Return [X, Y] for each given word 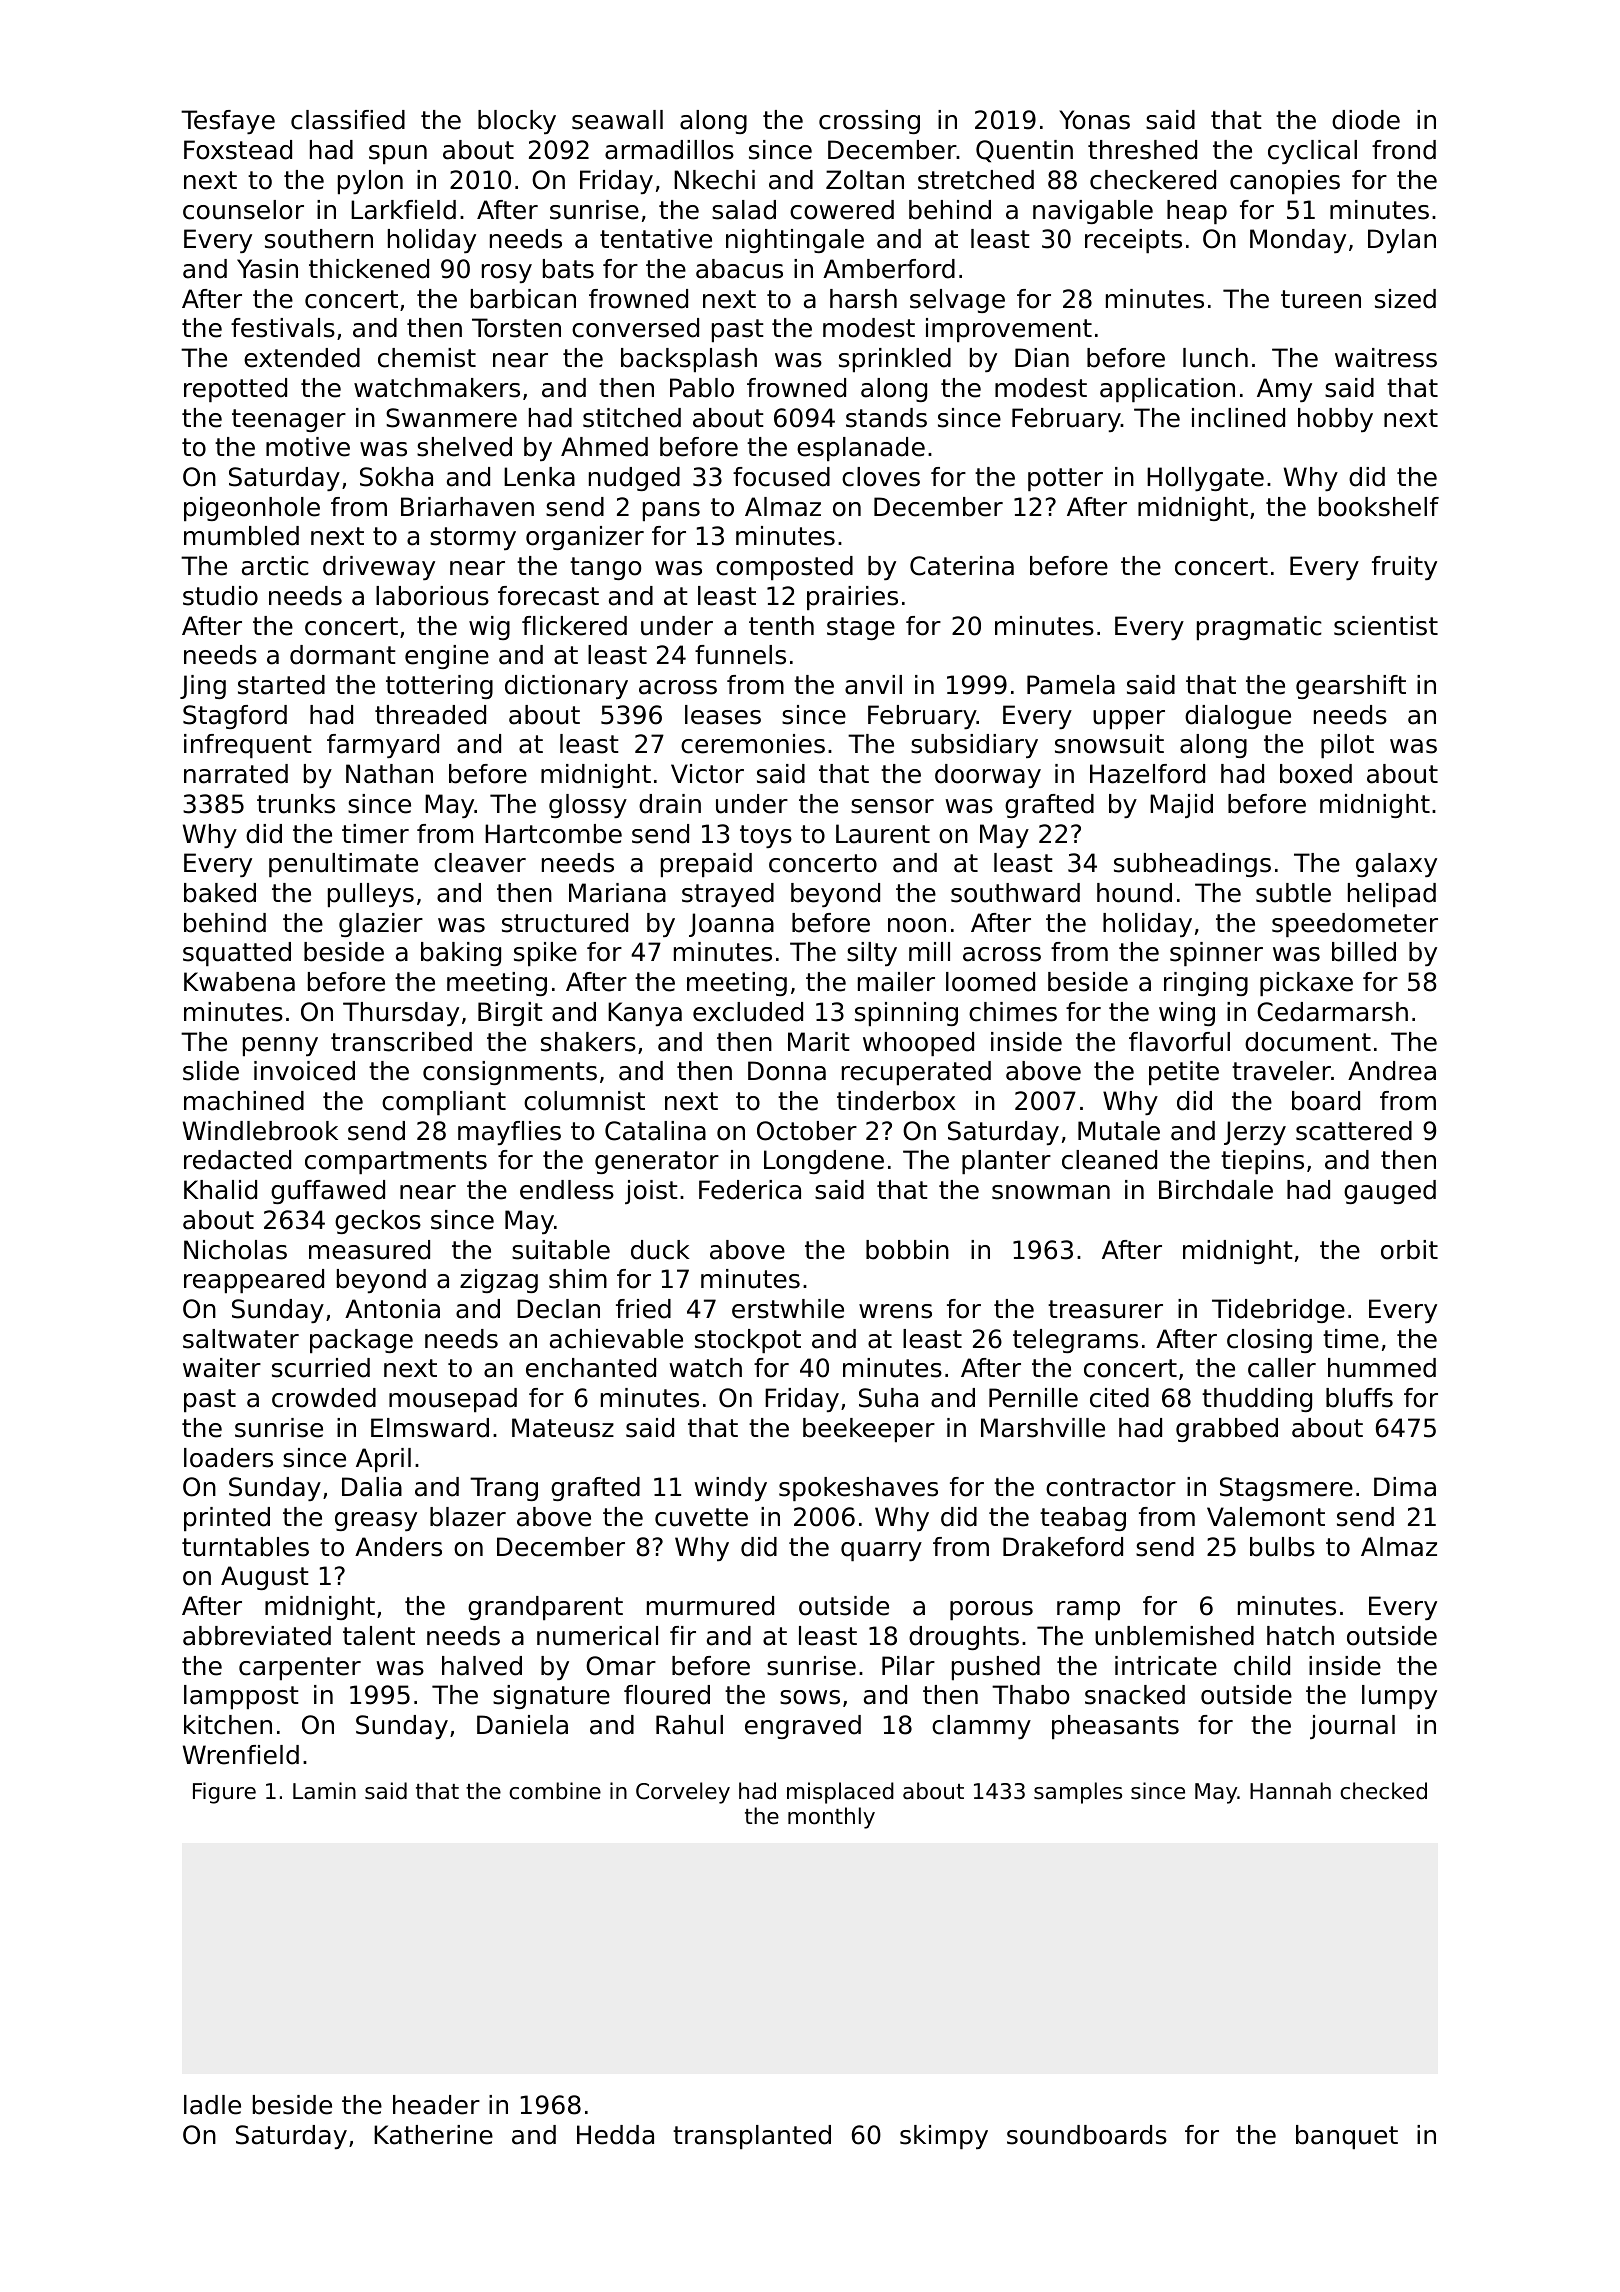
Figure [224, 1793]
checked [1383, 1791]
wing [1187, 1014]
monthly [831, 1818]
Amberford [889, 269]
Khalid [220, 1190]
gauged [1390, 1192]
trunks [296, 804]
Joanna [731, 925]
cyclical [1312, 152]
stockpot [748, 1341]
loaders [228, 1458]
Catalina [655, 1131]
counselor [243, 210]
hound [1134, 893]
